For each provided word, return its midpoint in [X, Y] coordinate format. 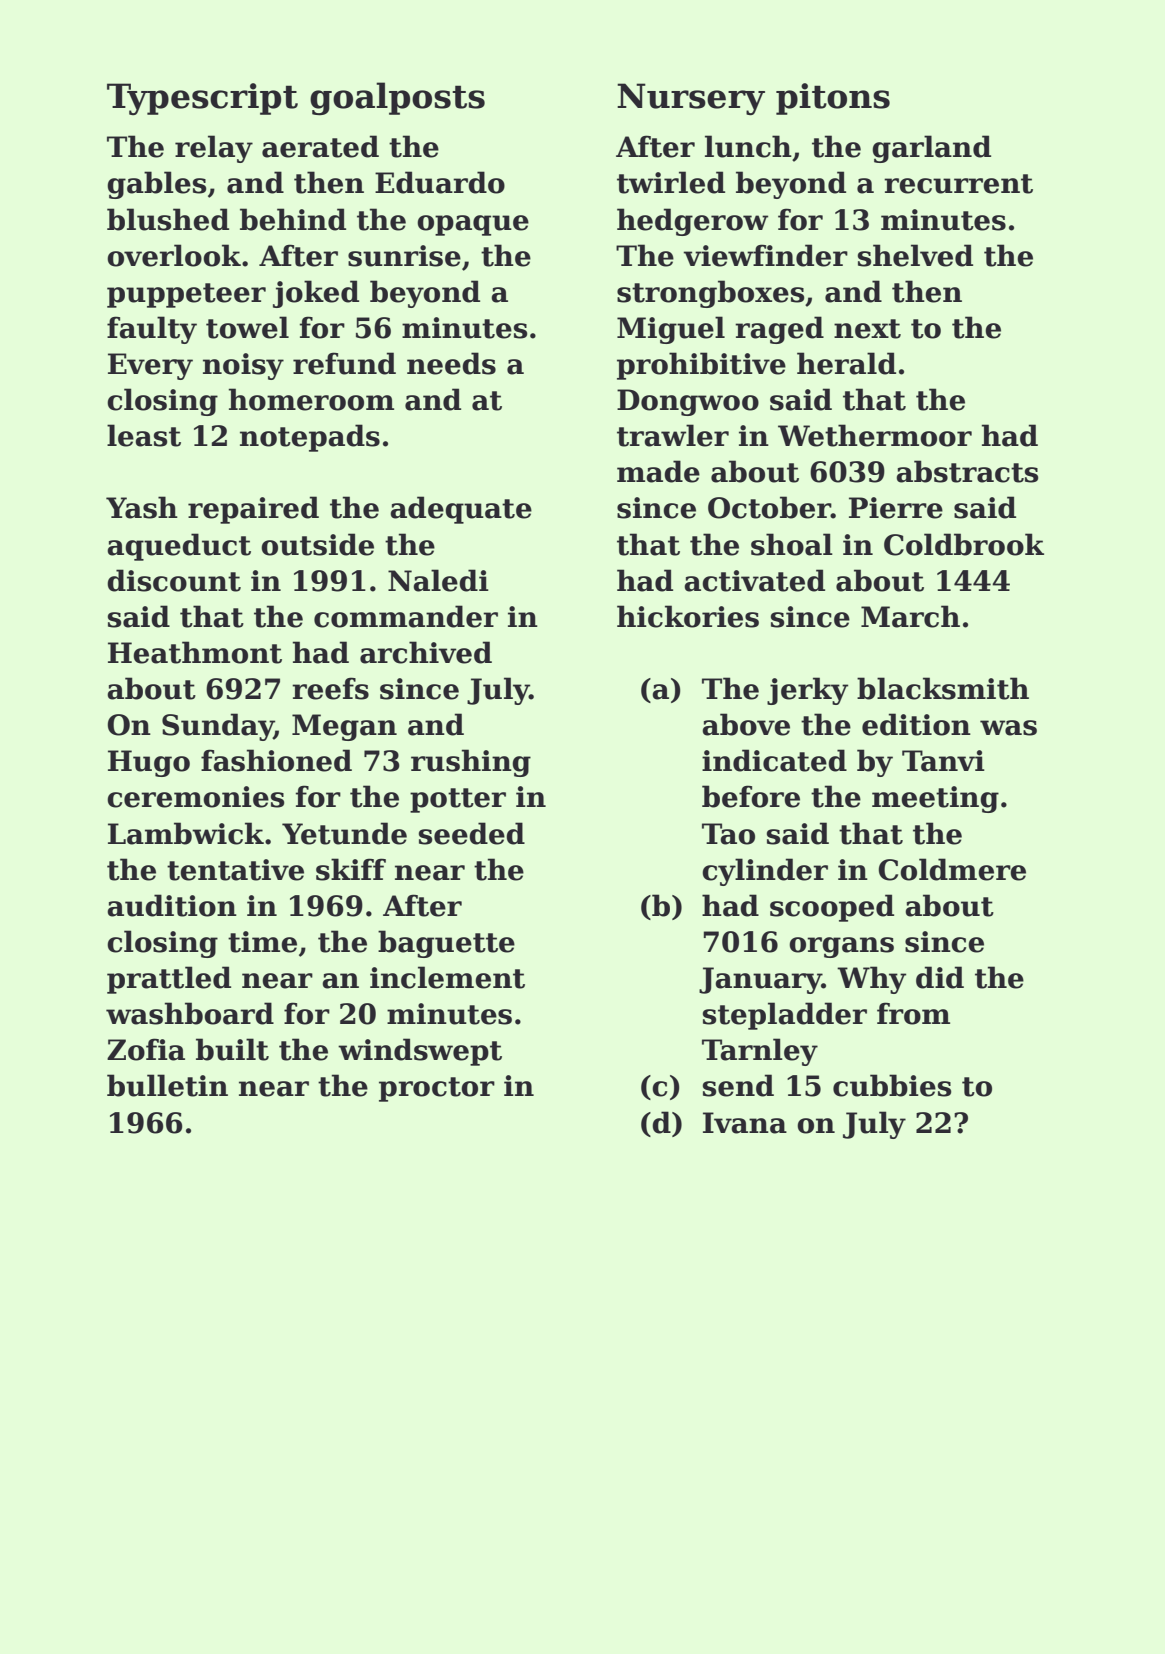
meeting [935, 799]
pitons [833, 99]
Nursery [691, 99]
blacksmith [943, 688]
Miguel [671, 330]
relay [214, 149]
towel [247, 327]
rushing [471, 763]
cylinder [765, 872]
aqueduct [179, 547]
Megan [344, 727]
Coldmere [952, 869]
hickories [688, 616]
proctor [437, 1089]
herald [846, 363]
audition [172, 905]
